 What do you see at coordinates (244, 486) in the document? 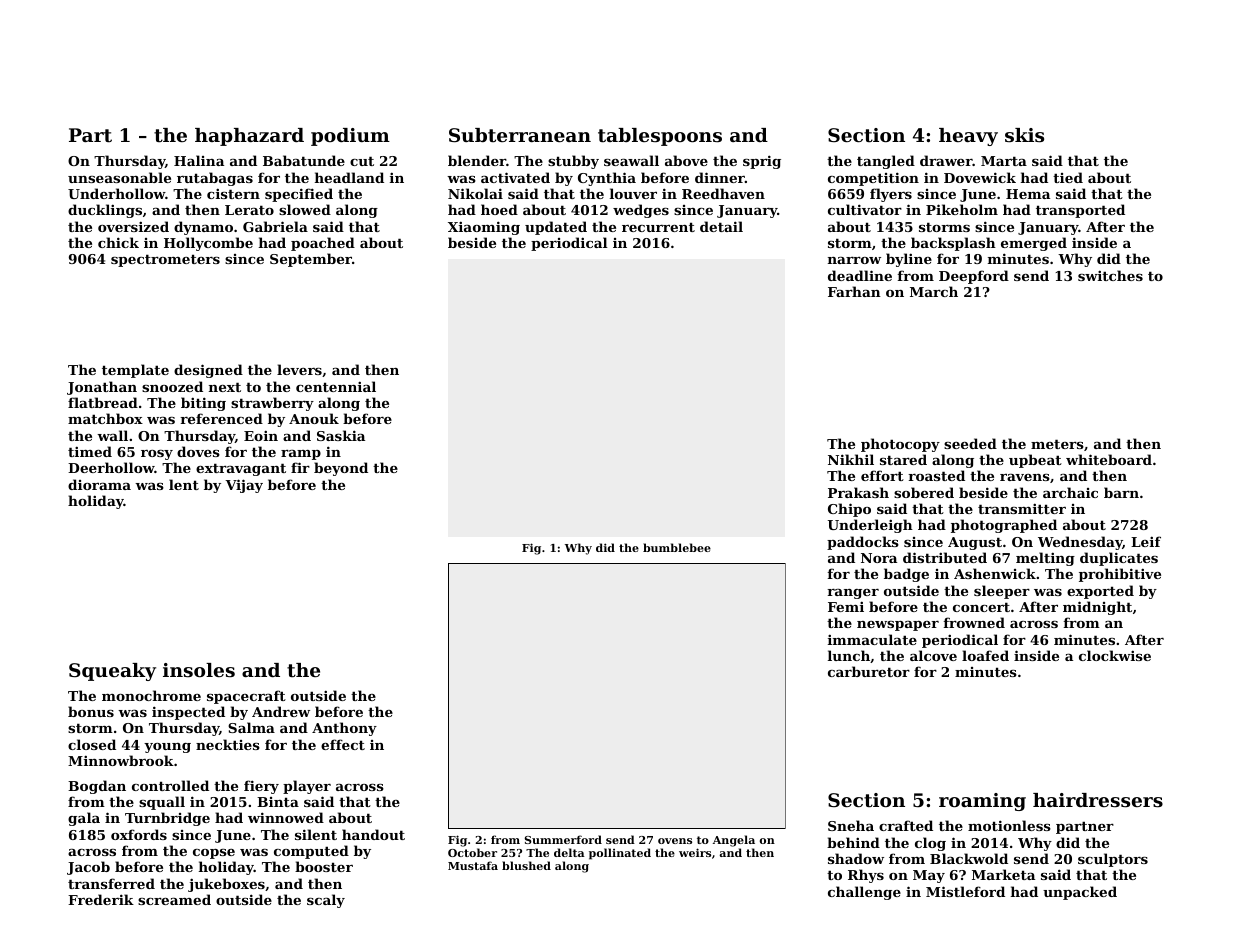
I see `Vijay` at bounding box center [244, 486].
